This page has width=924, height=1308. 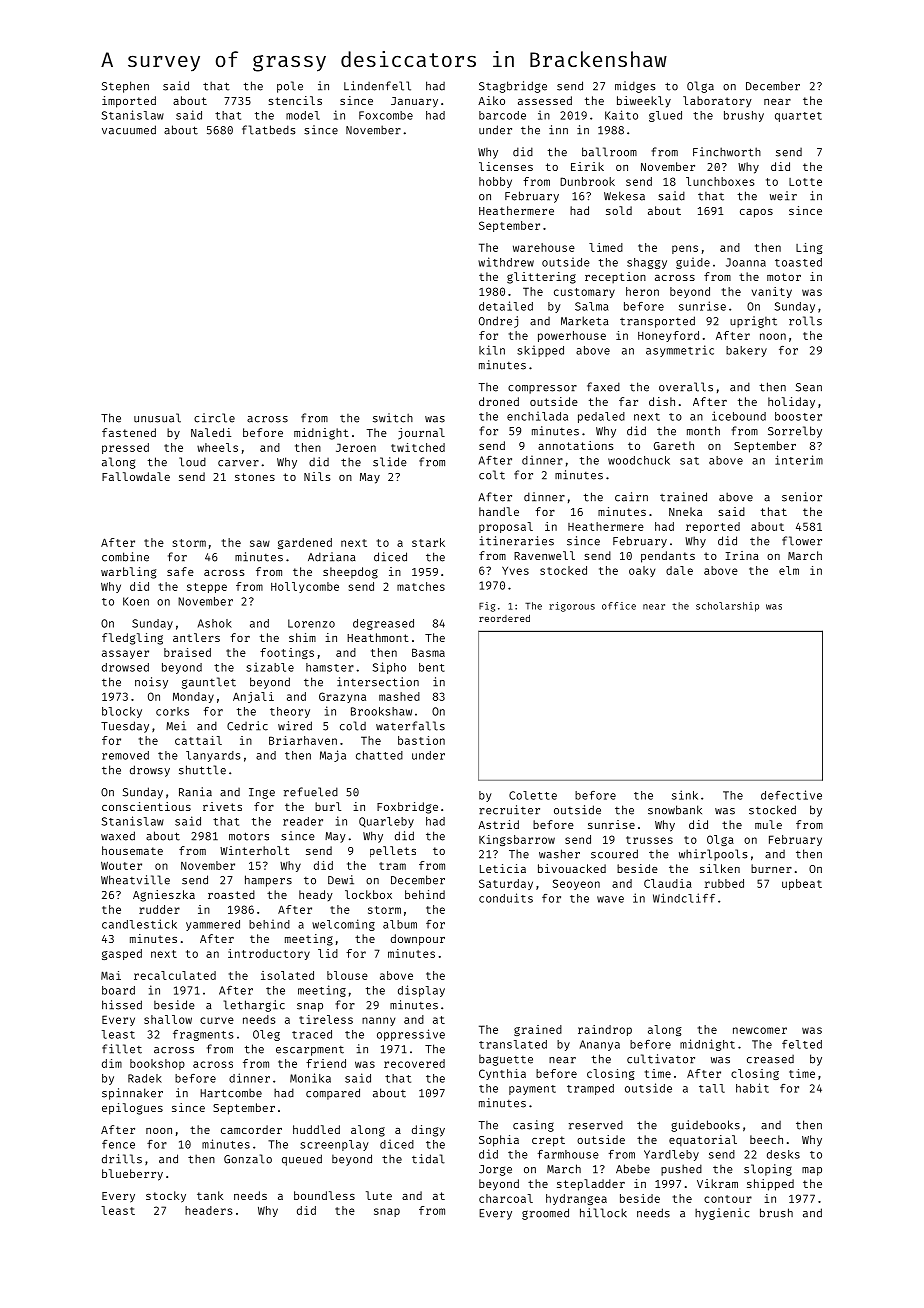 What do you see at coordinates (674, 445) in the page?
I see `Gareth` at bounding box center [674, 445].
